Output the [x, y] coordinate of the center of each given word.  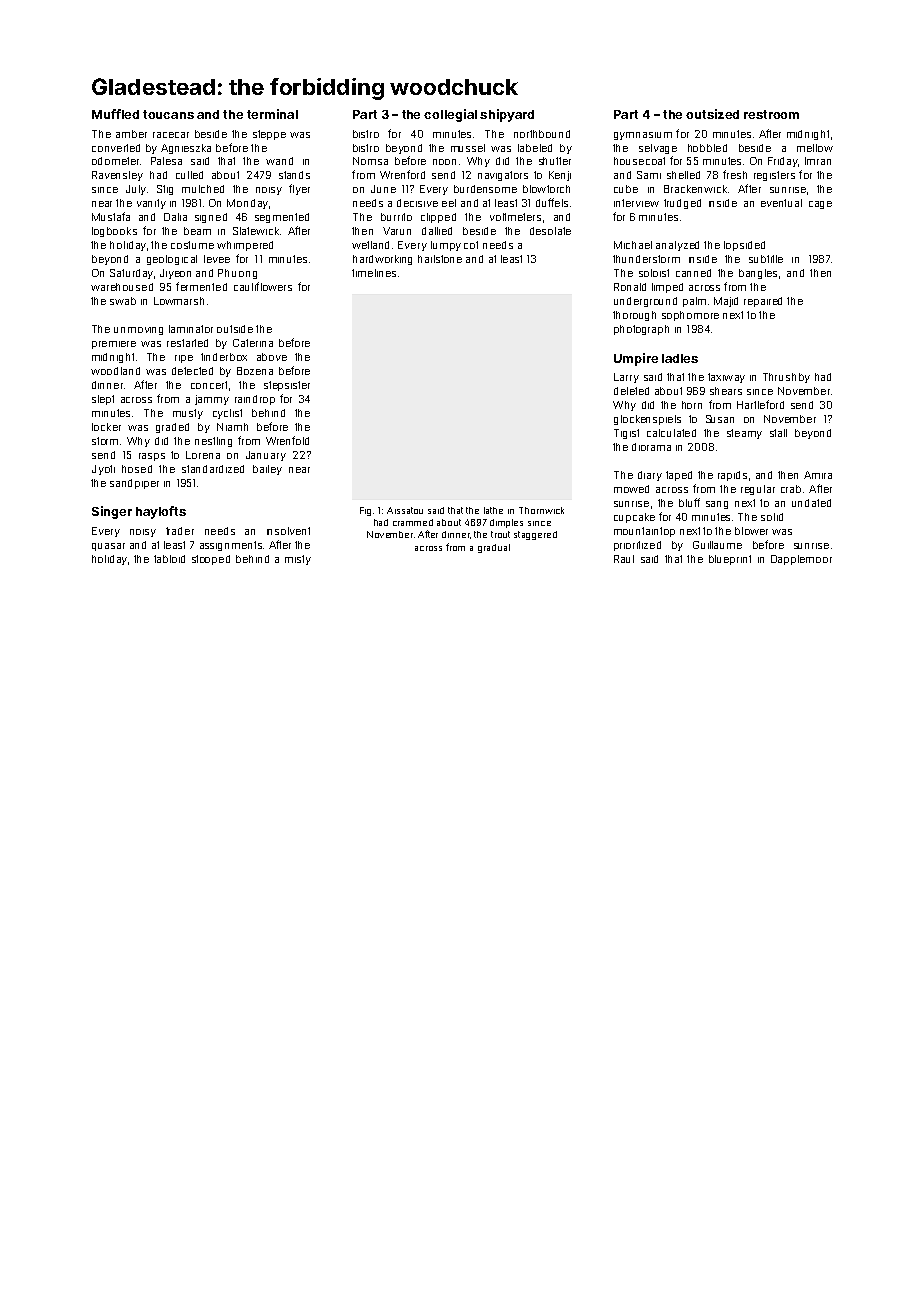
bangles [758, 274]
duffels [552, 202]
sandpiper [134, 484]
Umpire [636, 359]
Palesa [166, 161]
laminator [191, 329]
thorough [634, 316]
